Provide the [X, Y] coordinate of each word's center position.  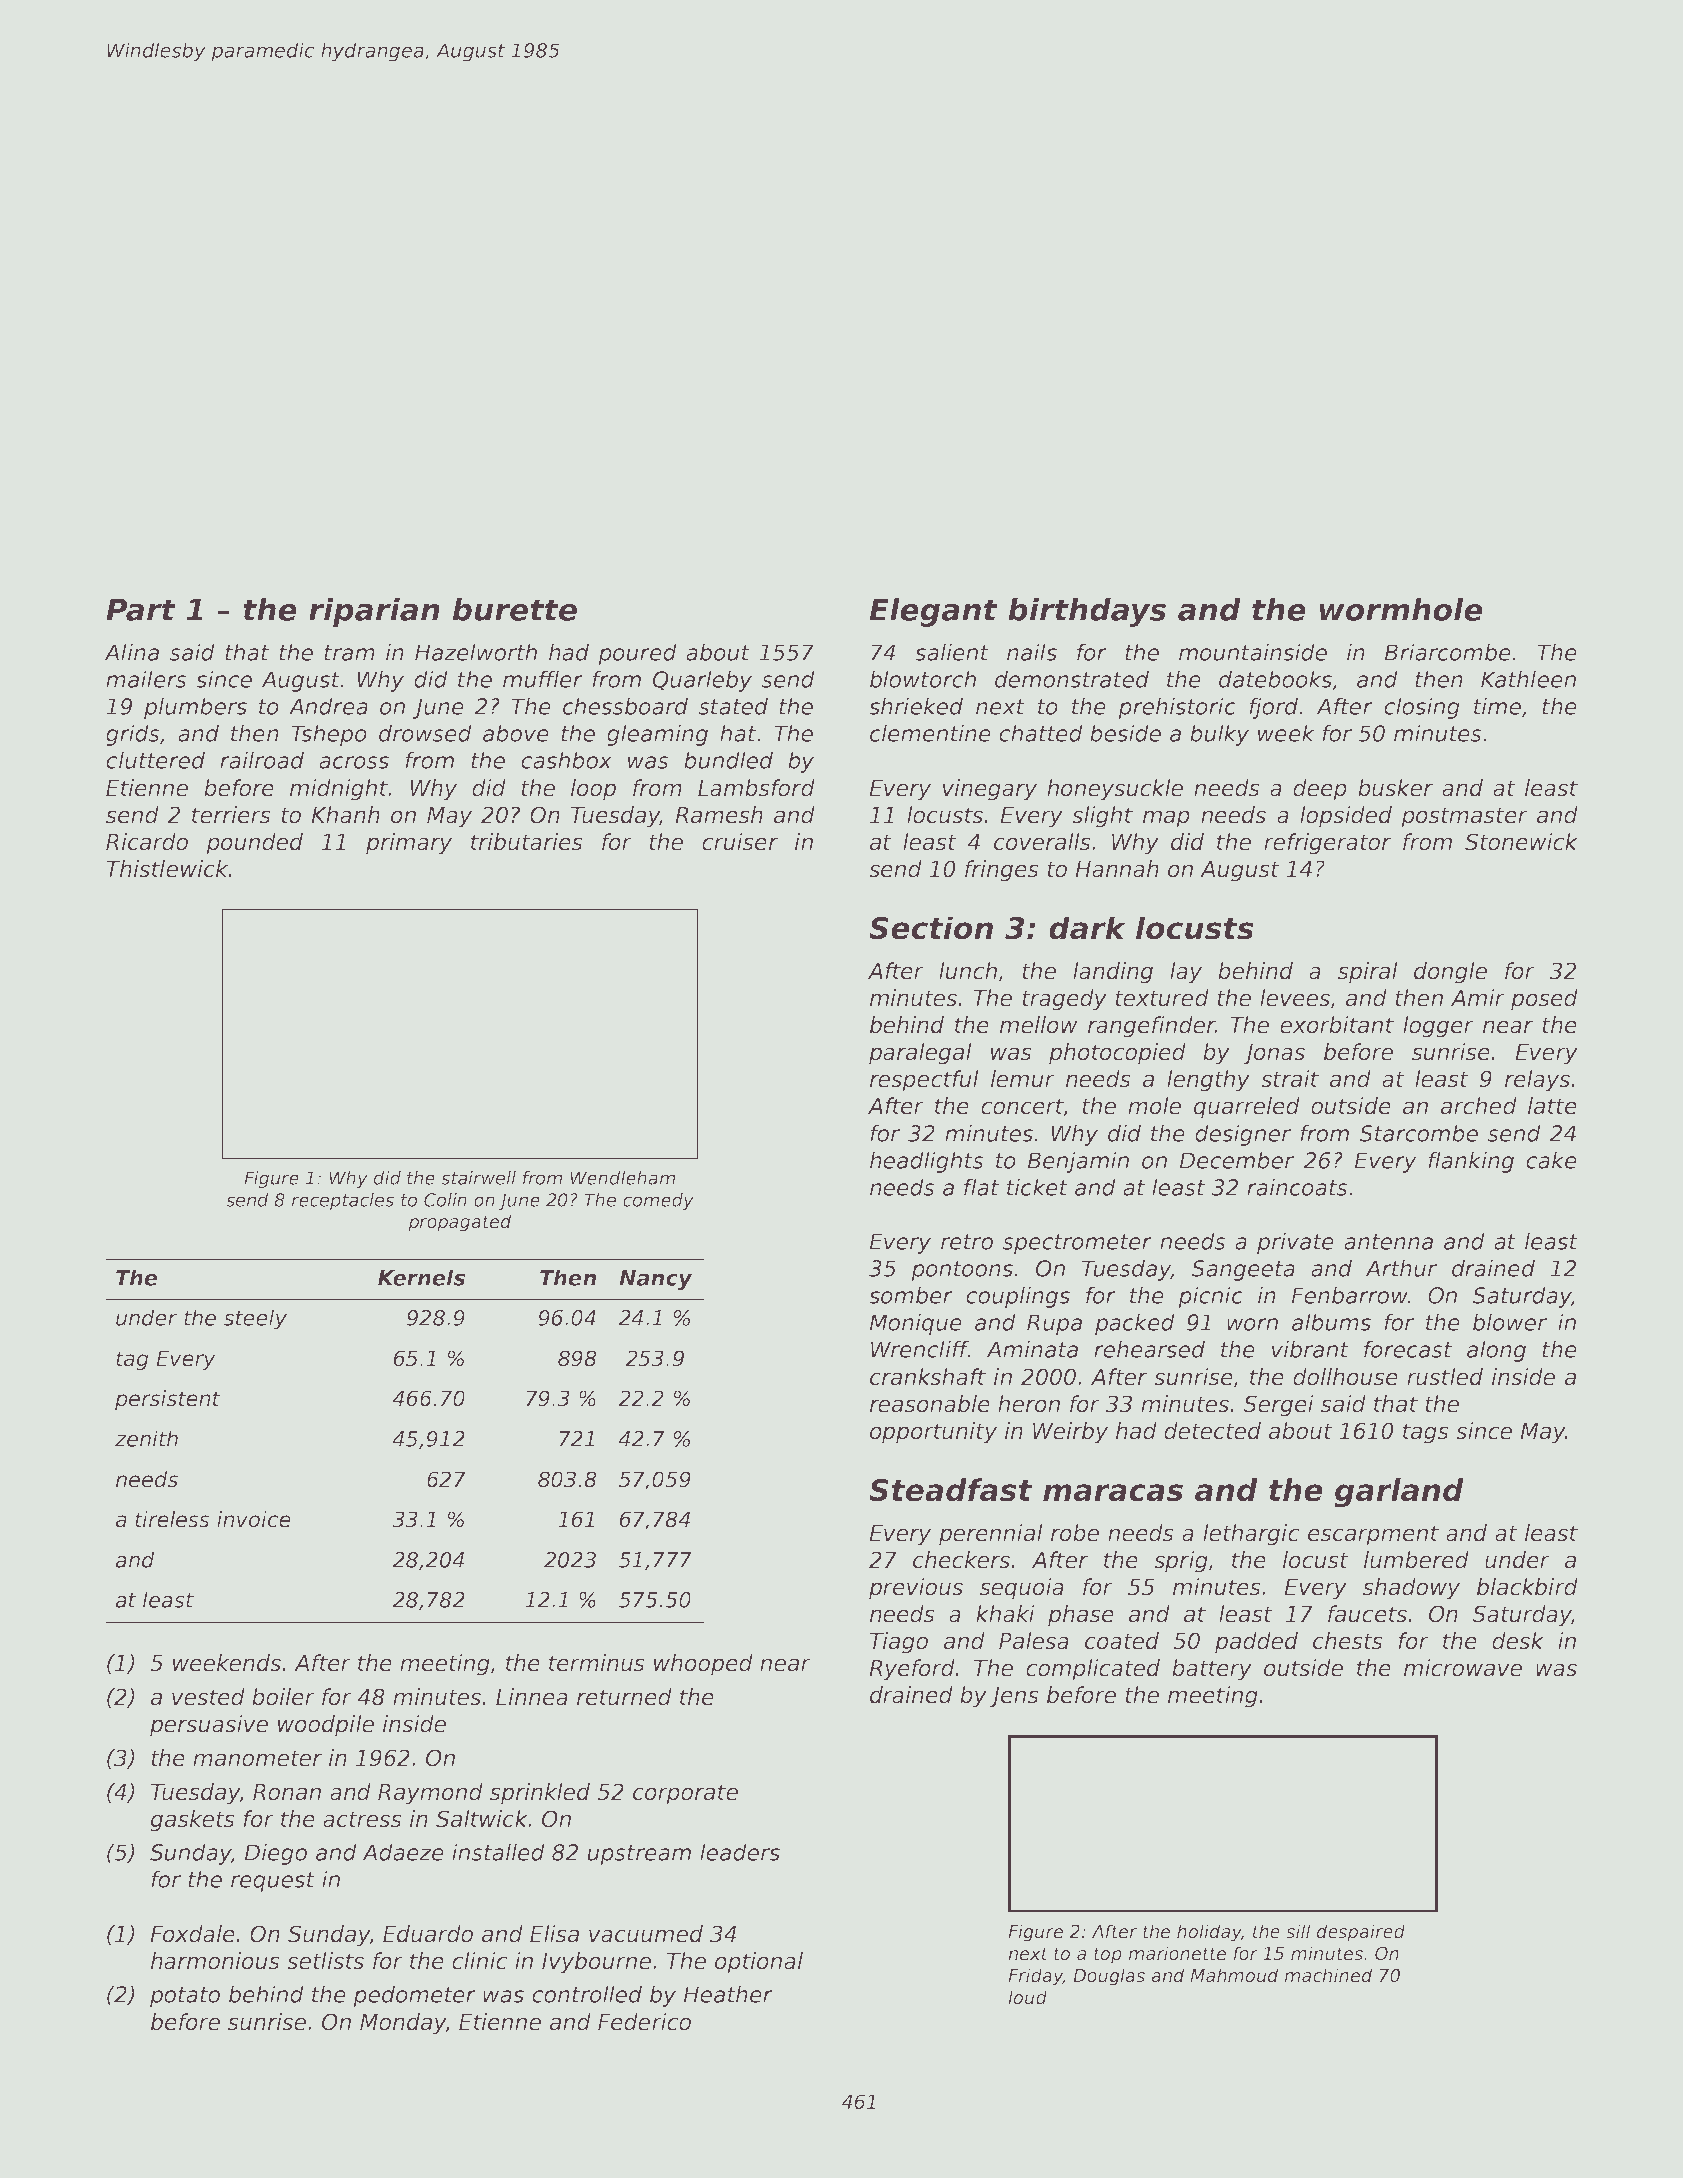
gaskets [193, 1821]
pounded [254, 844]
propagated [459, 1223]
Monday [403, 2024]
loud [1028, 1997]
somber [911, 1295]
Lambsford [756, 788]
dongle [1450, 973]
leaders [740, 1852]
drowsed [425, 733]
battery [1212, 1670]
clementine [930, 733]
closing [1422, 708]
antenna [1388, 1242]
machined [1328, 1975]
